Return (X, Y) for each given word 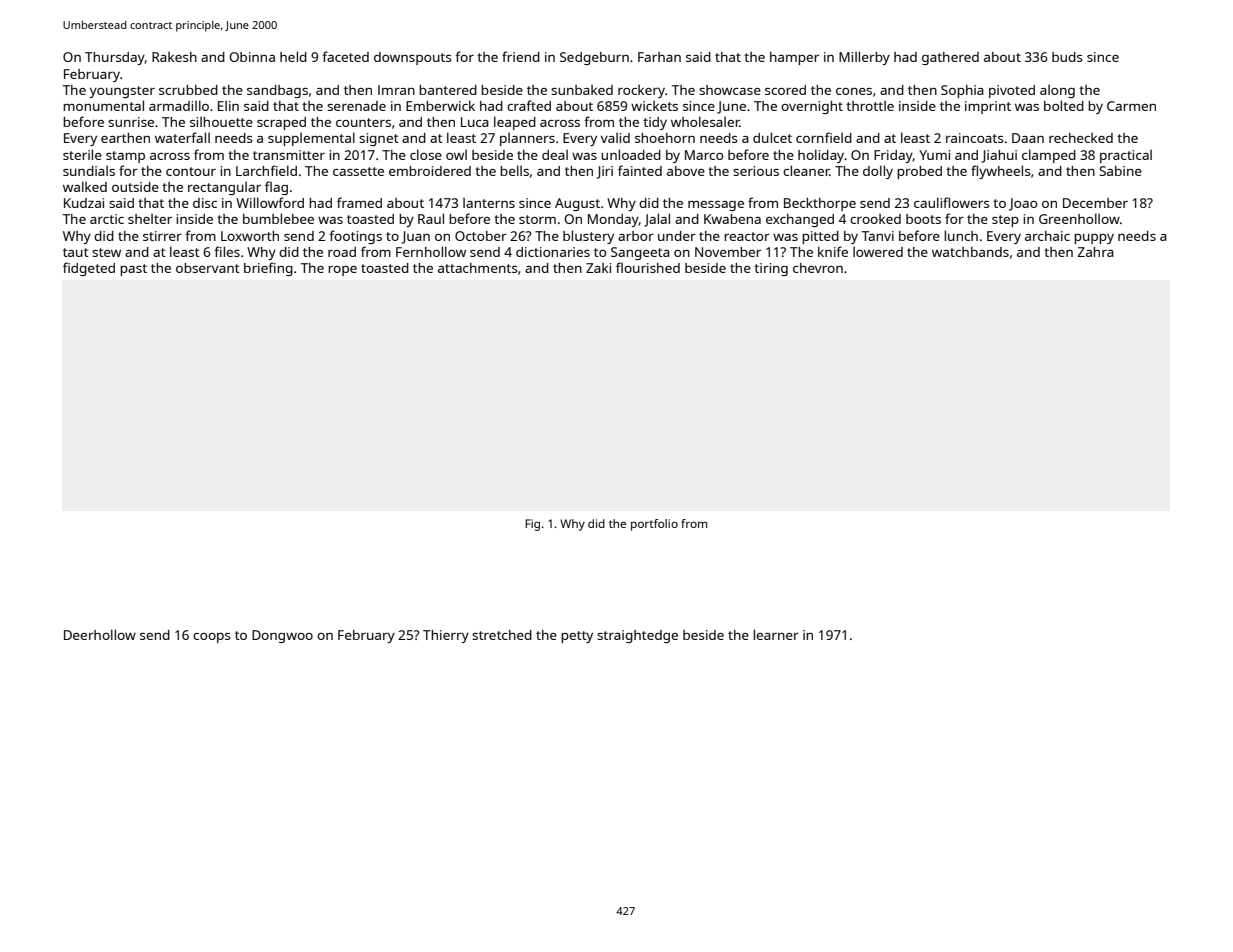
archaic (1047, 236)
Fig (532, 525)
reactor (747, 236)
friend (521, 56)
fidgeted (89, 269)
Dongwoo (282, 636)
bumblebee (278, 218)
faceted (345, 56)
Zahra (1095, 252)
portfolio (654, 525)
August (577, 204)
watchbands (970, 252)
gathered (950, 58)
